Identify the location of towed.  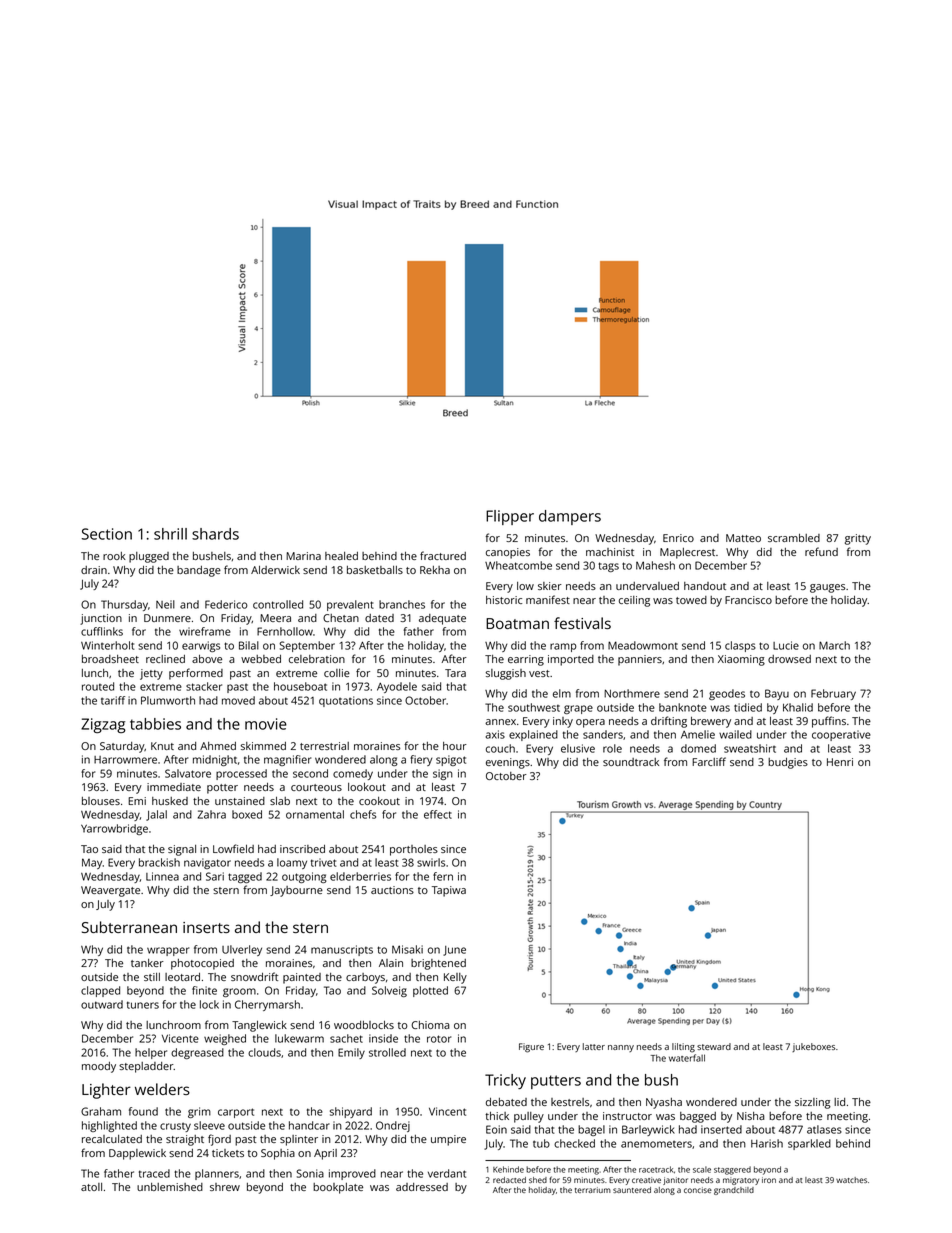
(691, 600).
